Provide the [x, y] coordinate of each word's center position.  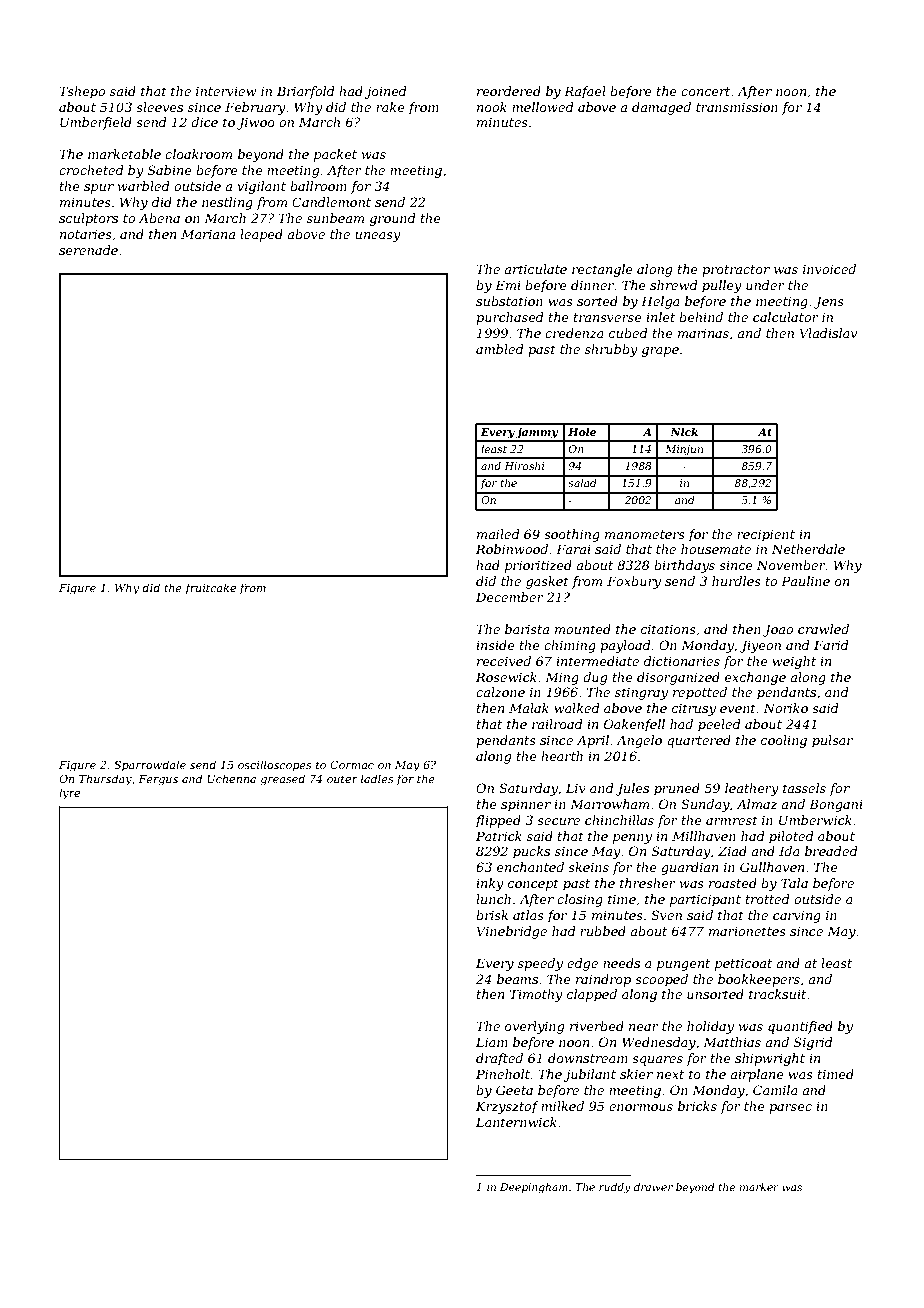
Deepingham [534, 1188]
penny [632, 839]
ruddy [615, 1188]
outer [342, 779]
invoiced [829, 269]
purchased [510, 318]
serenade [88, 250]
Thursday [105, 780]
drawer [653, 1187]
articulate [535, 269]
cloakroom [198, 154]
